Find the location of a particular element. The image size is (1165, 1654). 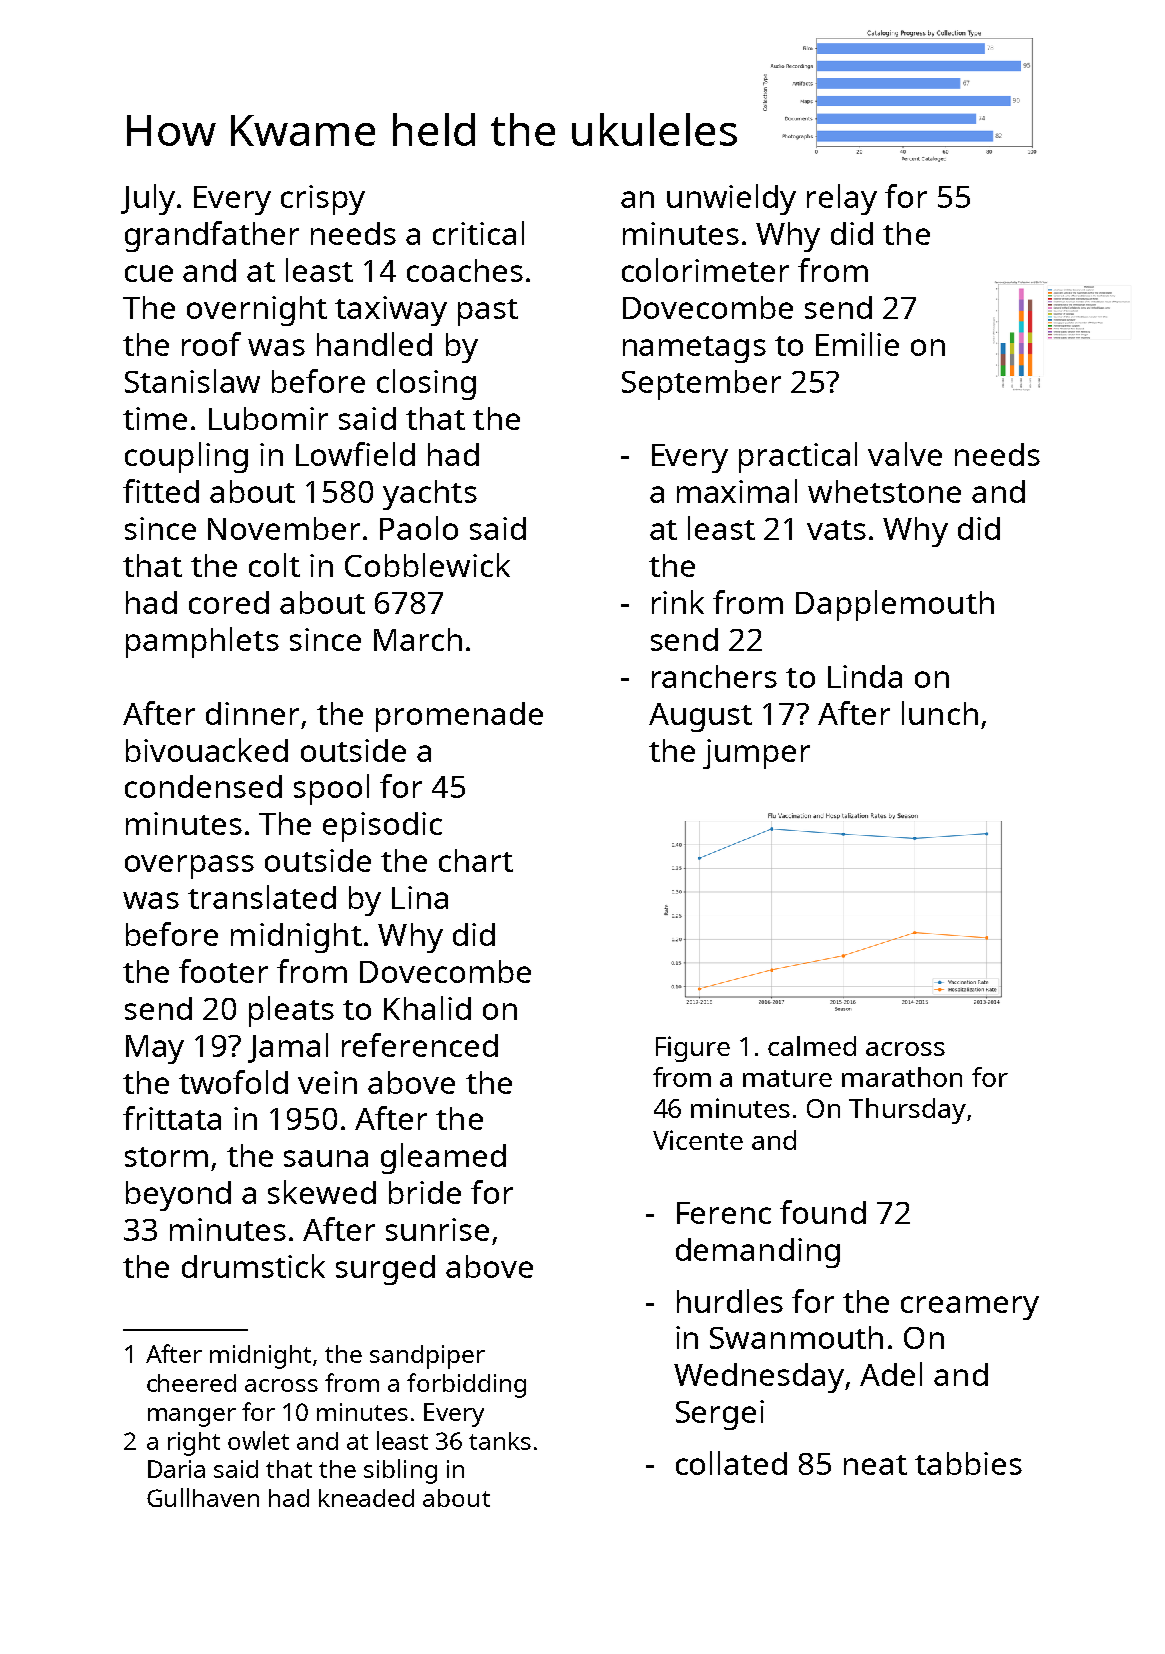

Cobblewick is located at coordinates (427, 565).
